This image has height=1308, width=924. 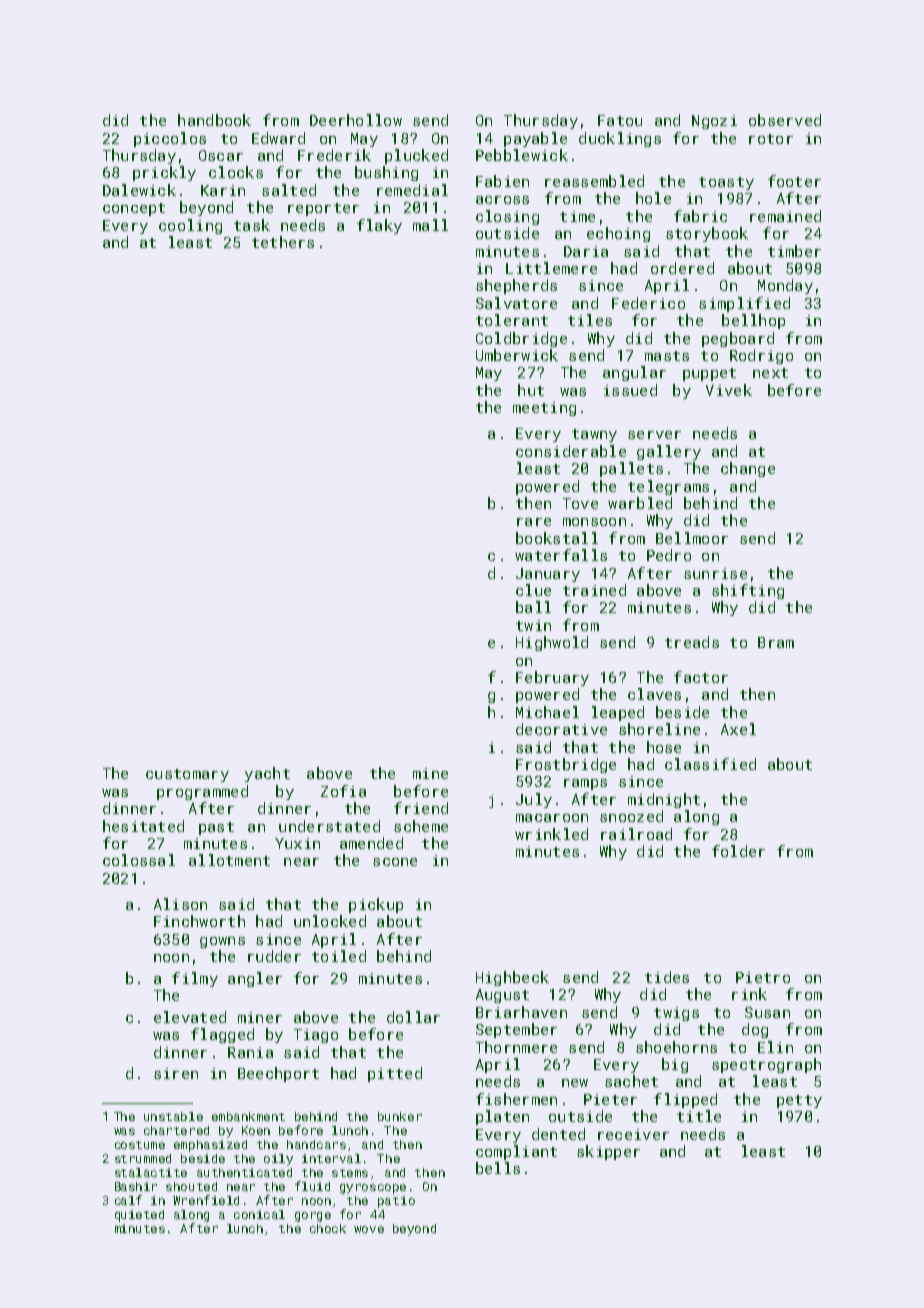 I want to click on tethers, so click(x=283, y=242).
